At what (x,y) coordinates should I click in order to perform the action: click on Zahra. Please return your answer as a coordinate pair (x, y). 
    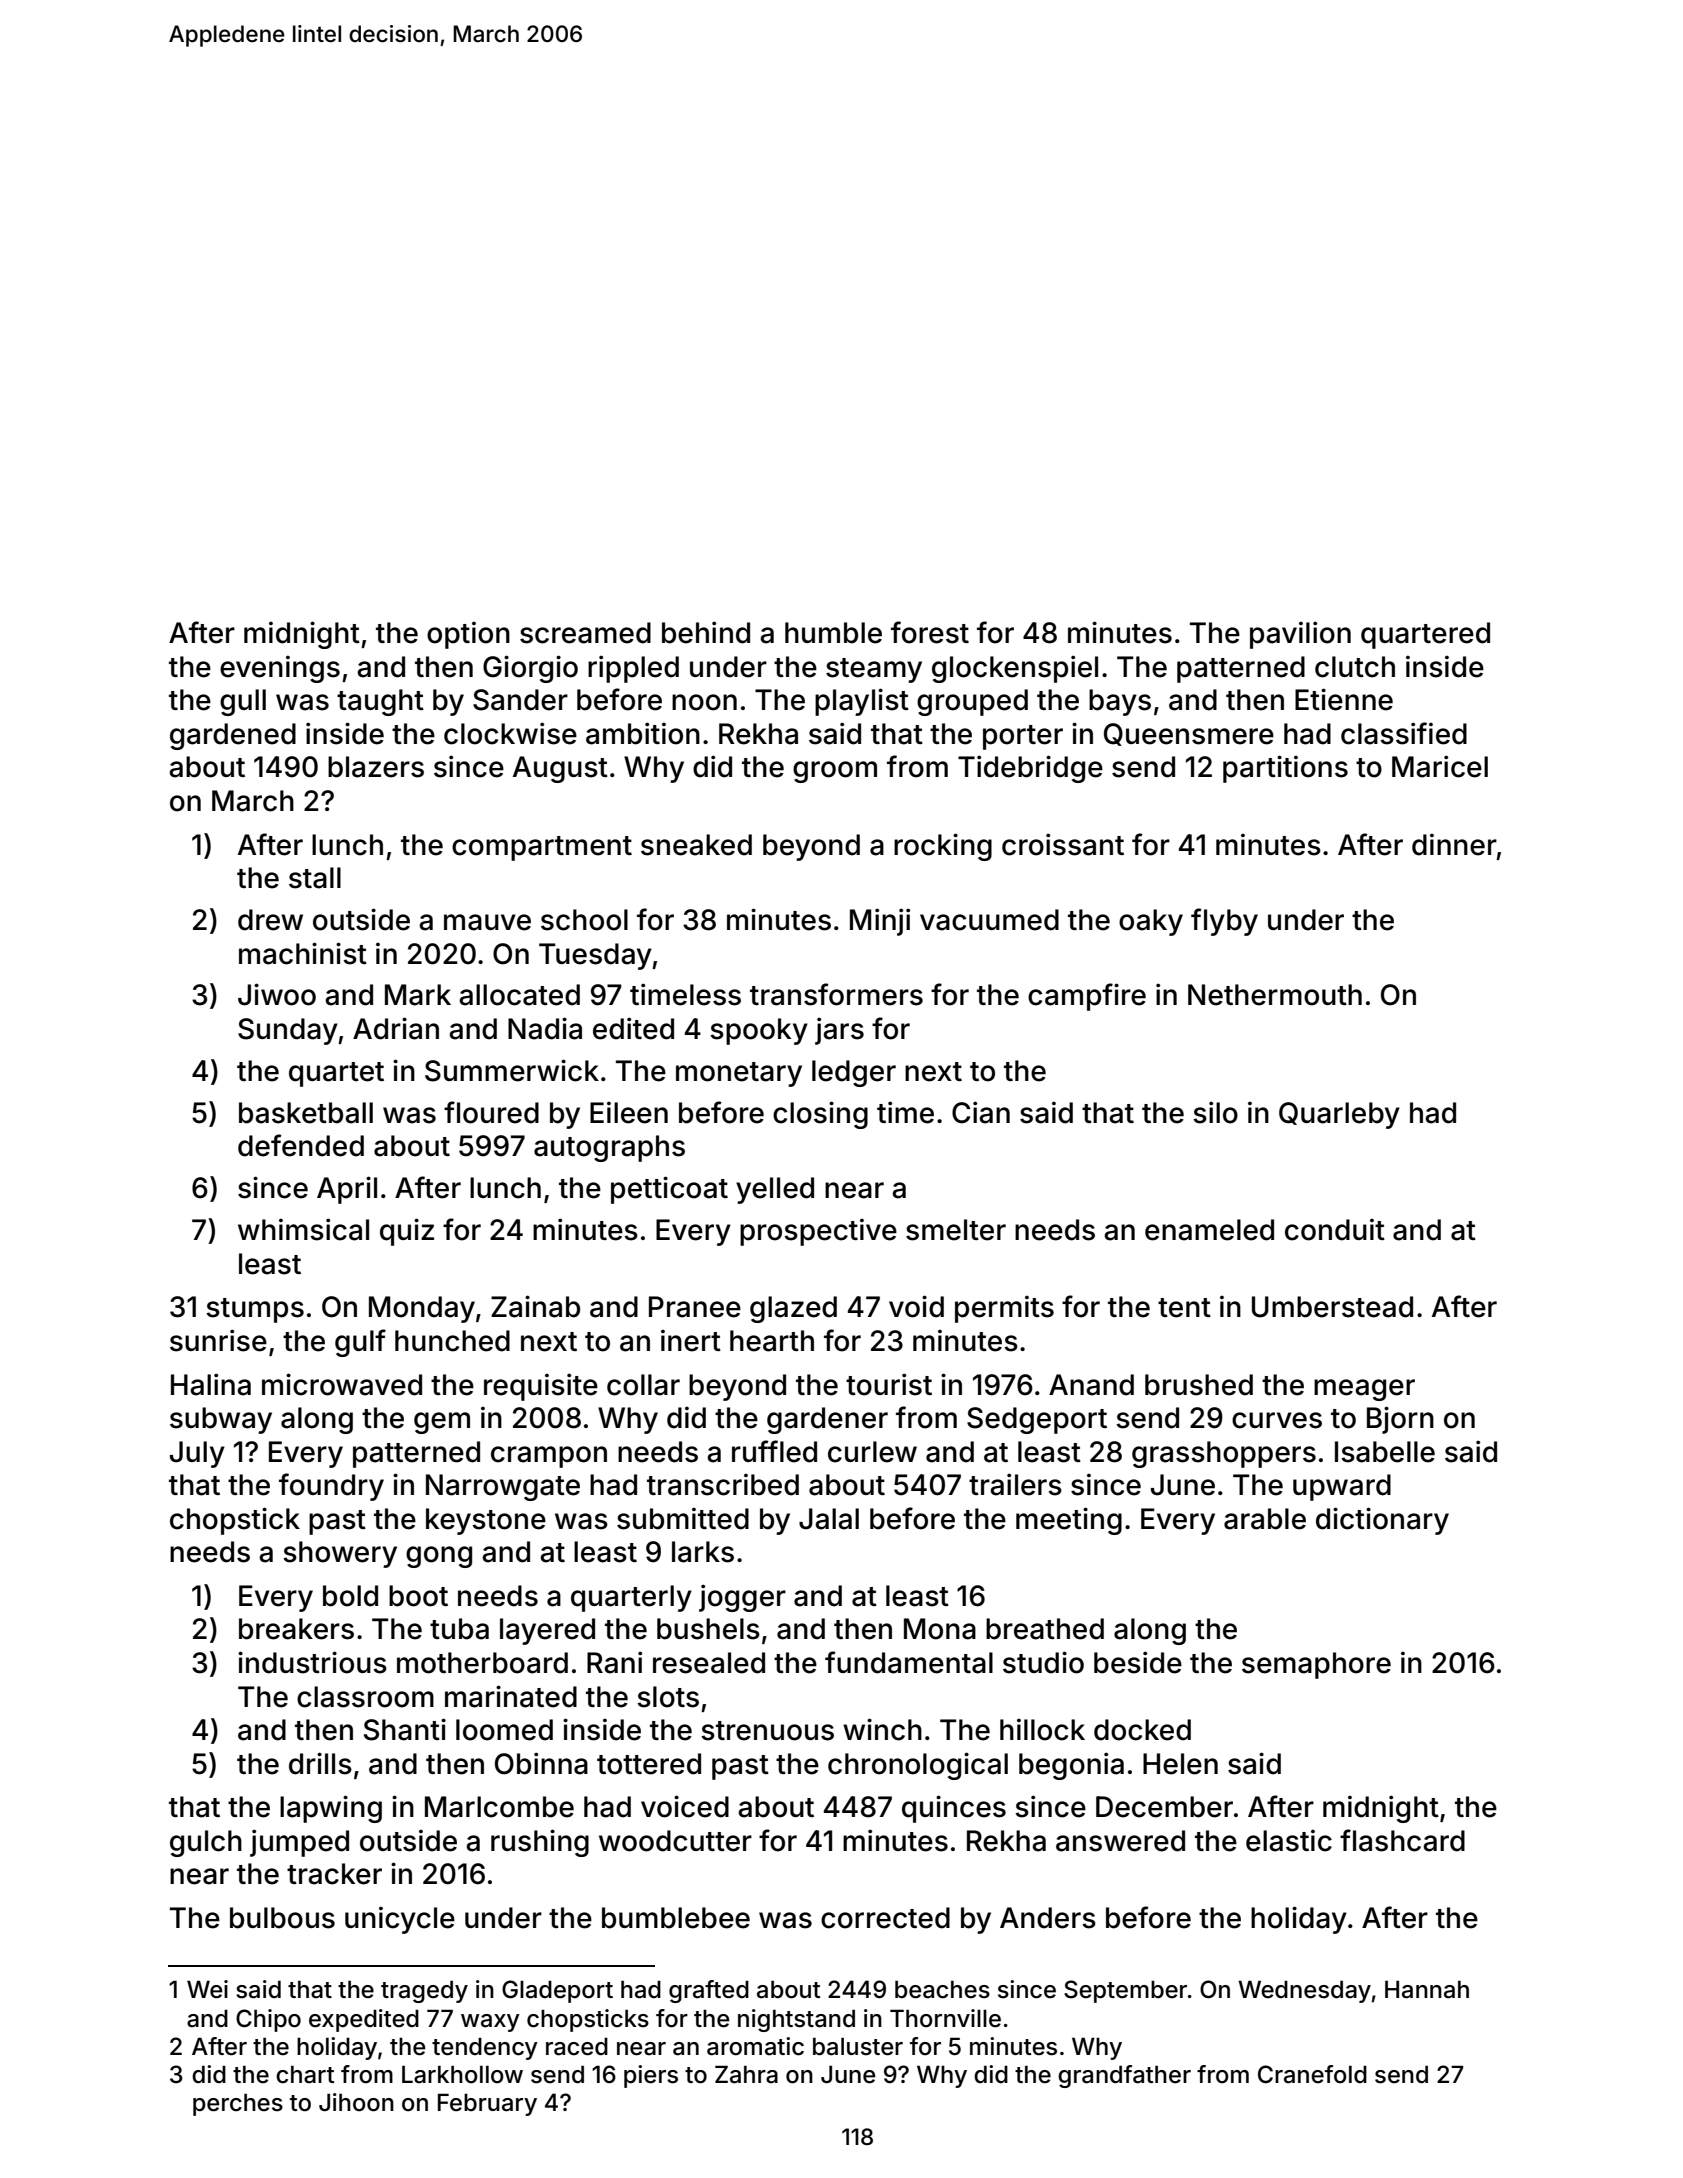
    Looking at the image, I should click on (746, 2074).
